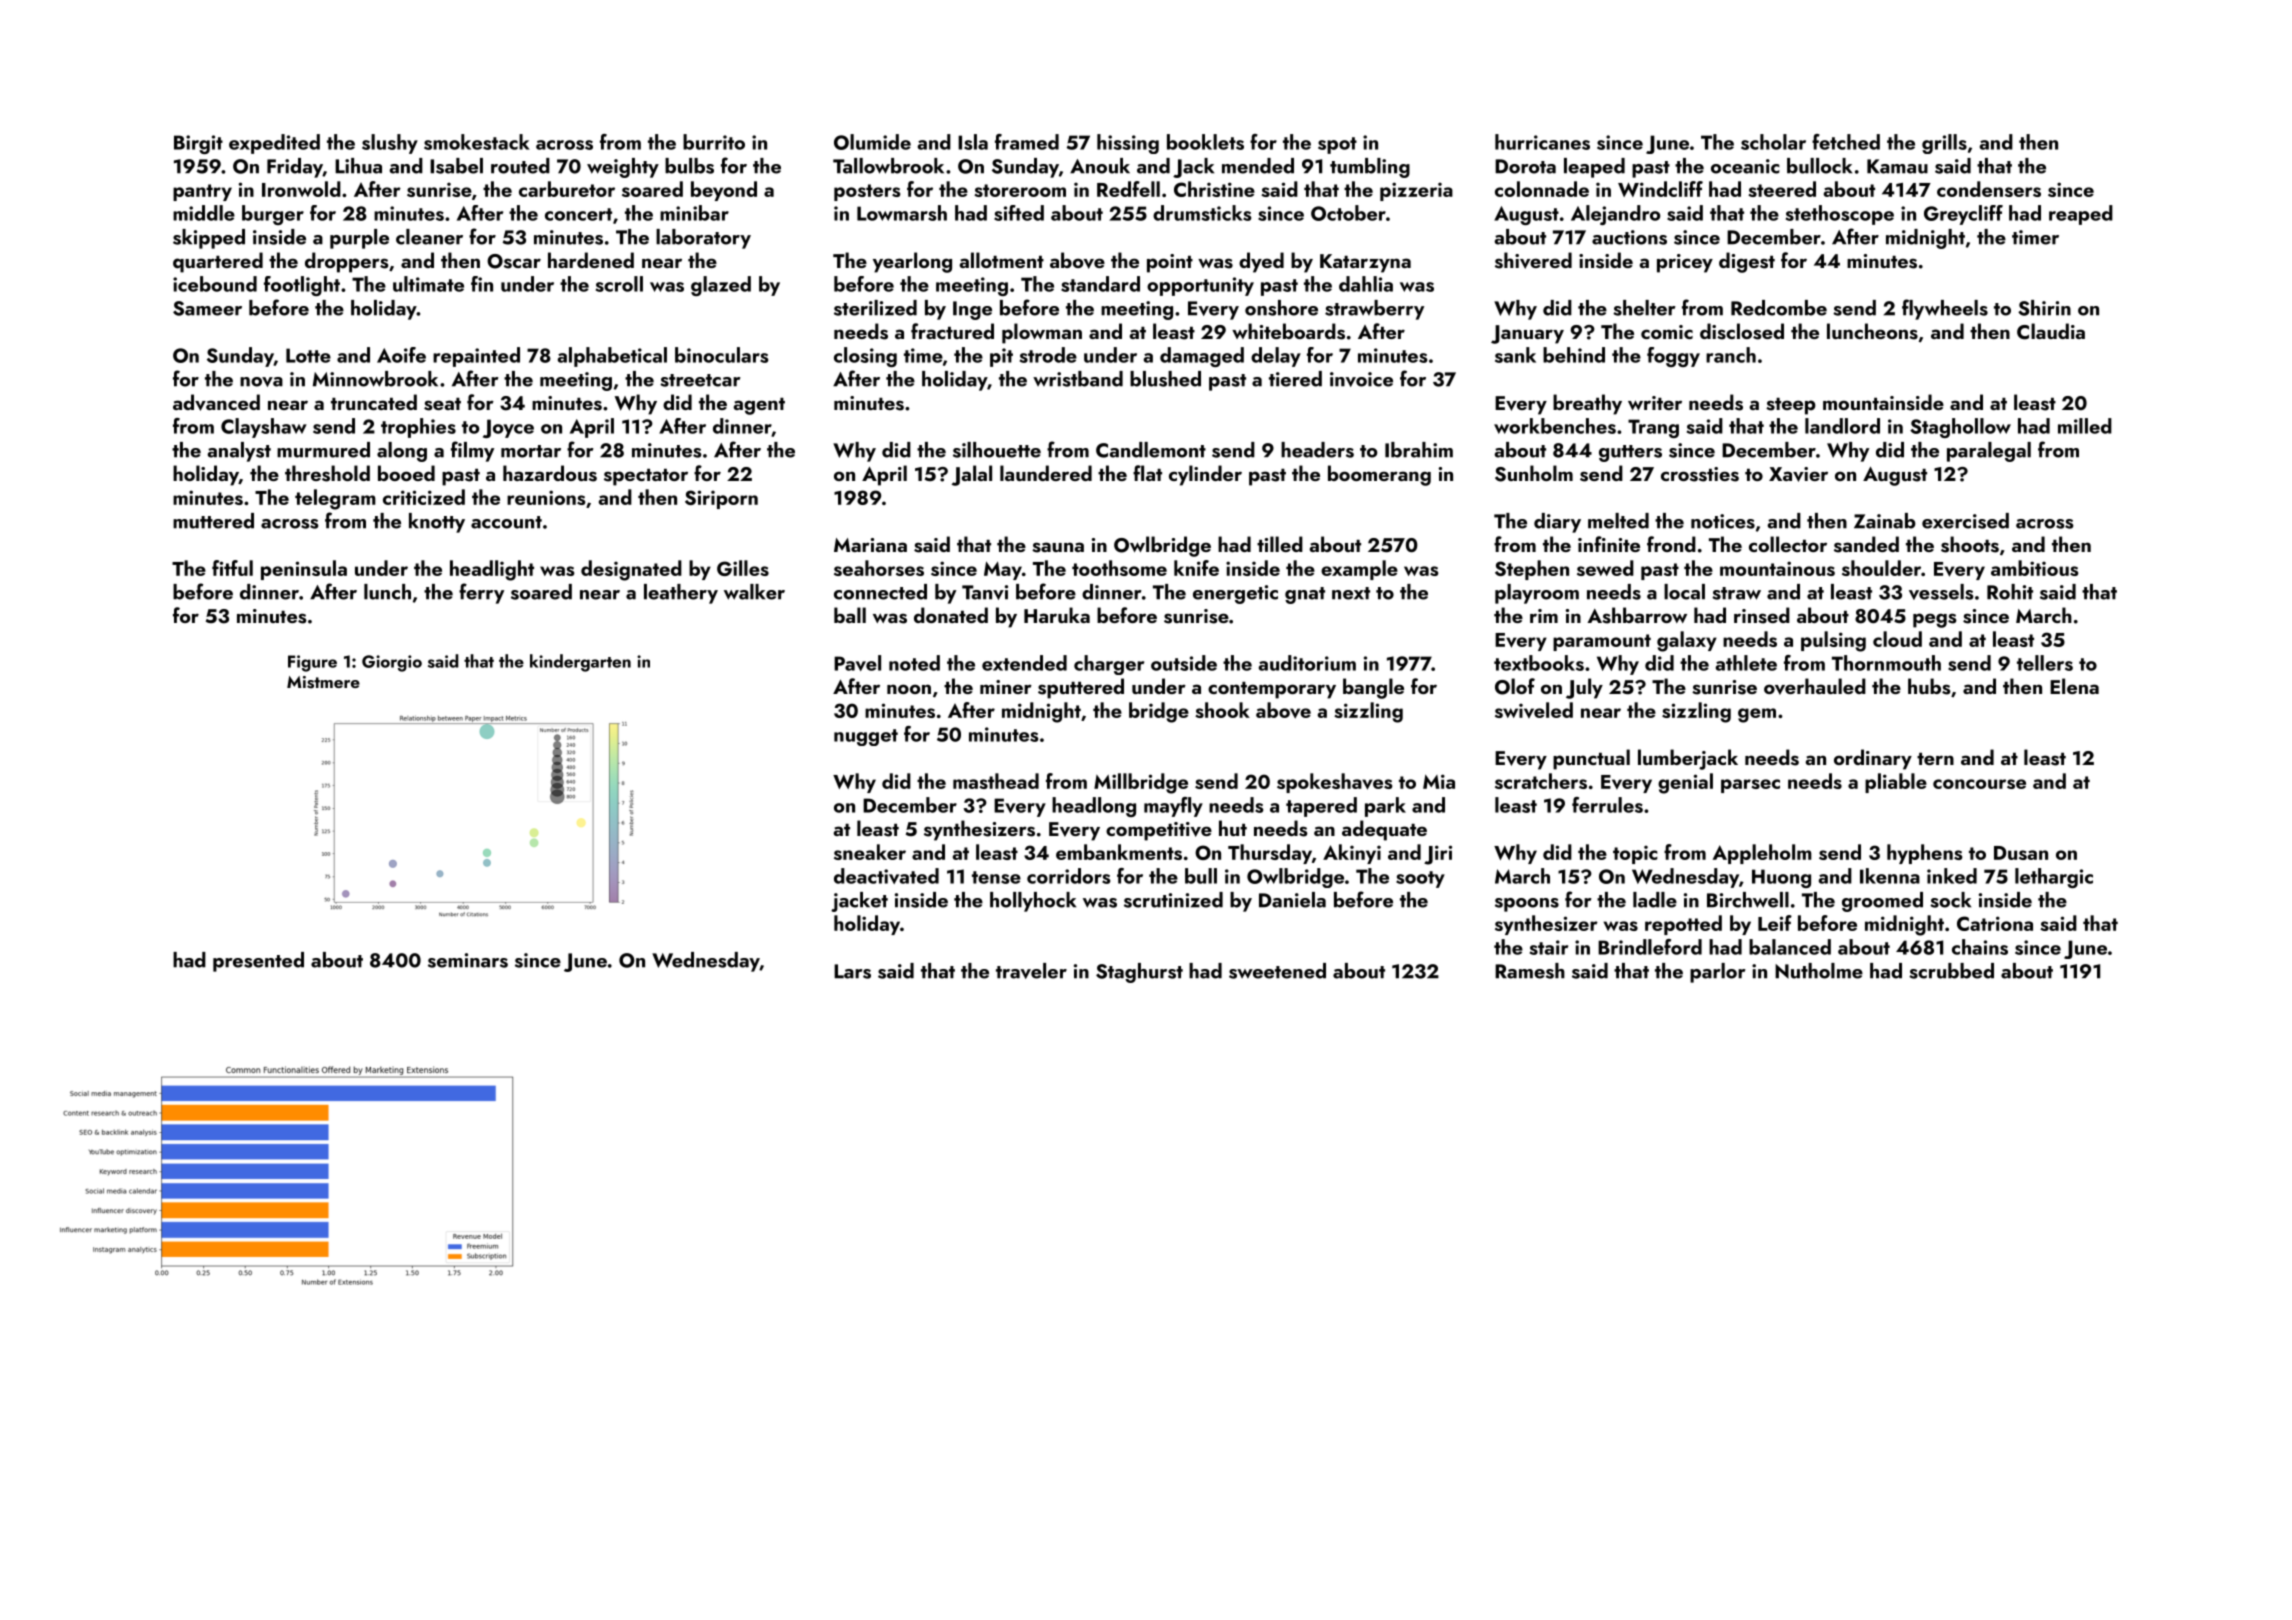 The image size is (2292, 1620). I want to click on exercised, so click(1965, 521).
